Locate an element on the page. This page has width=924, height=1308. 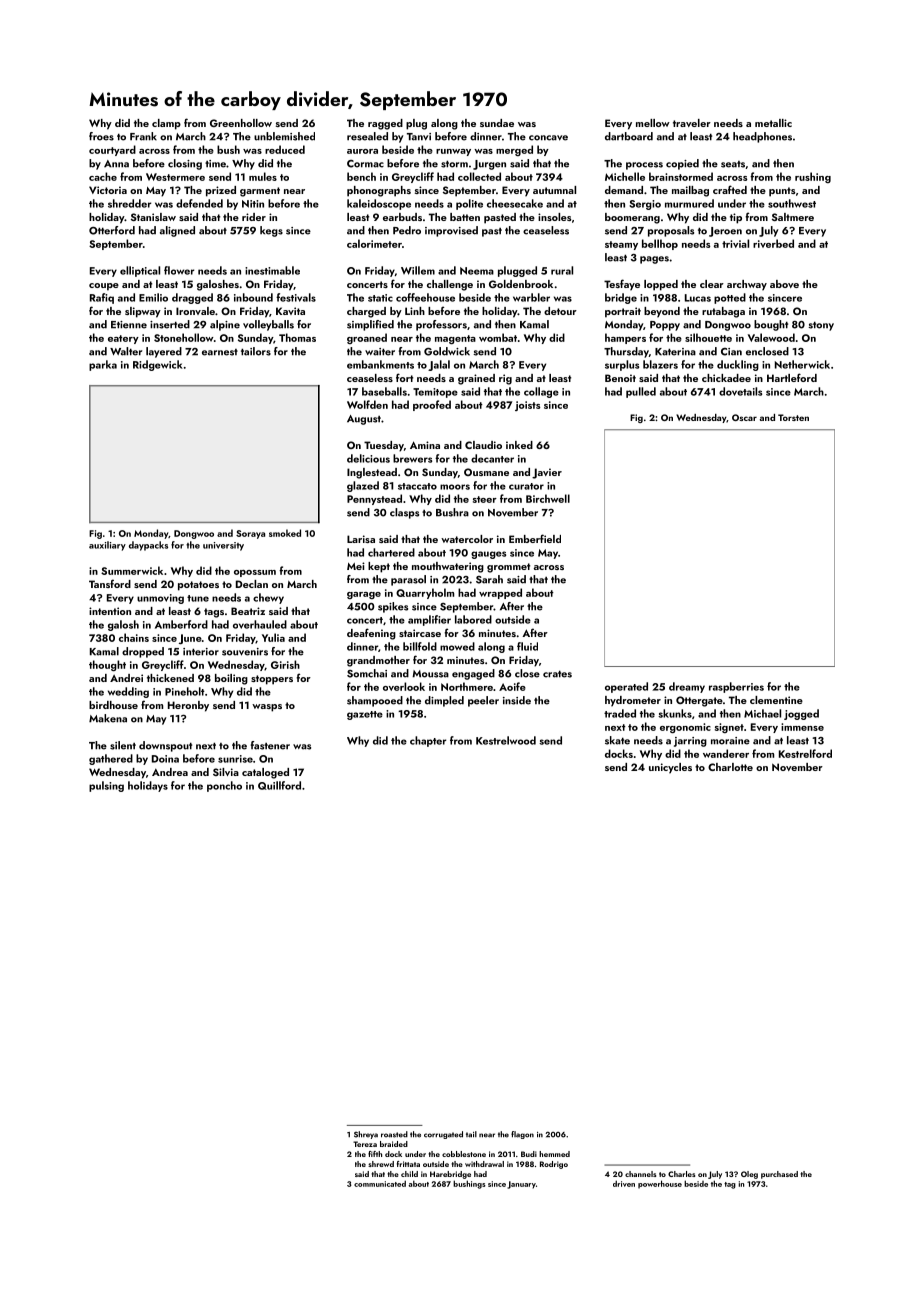
flagon is located at coordinates (522, 1135).
